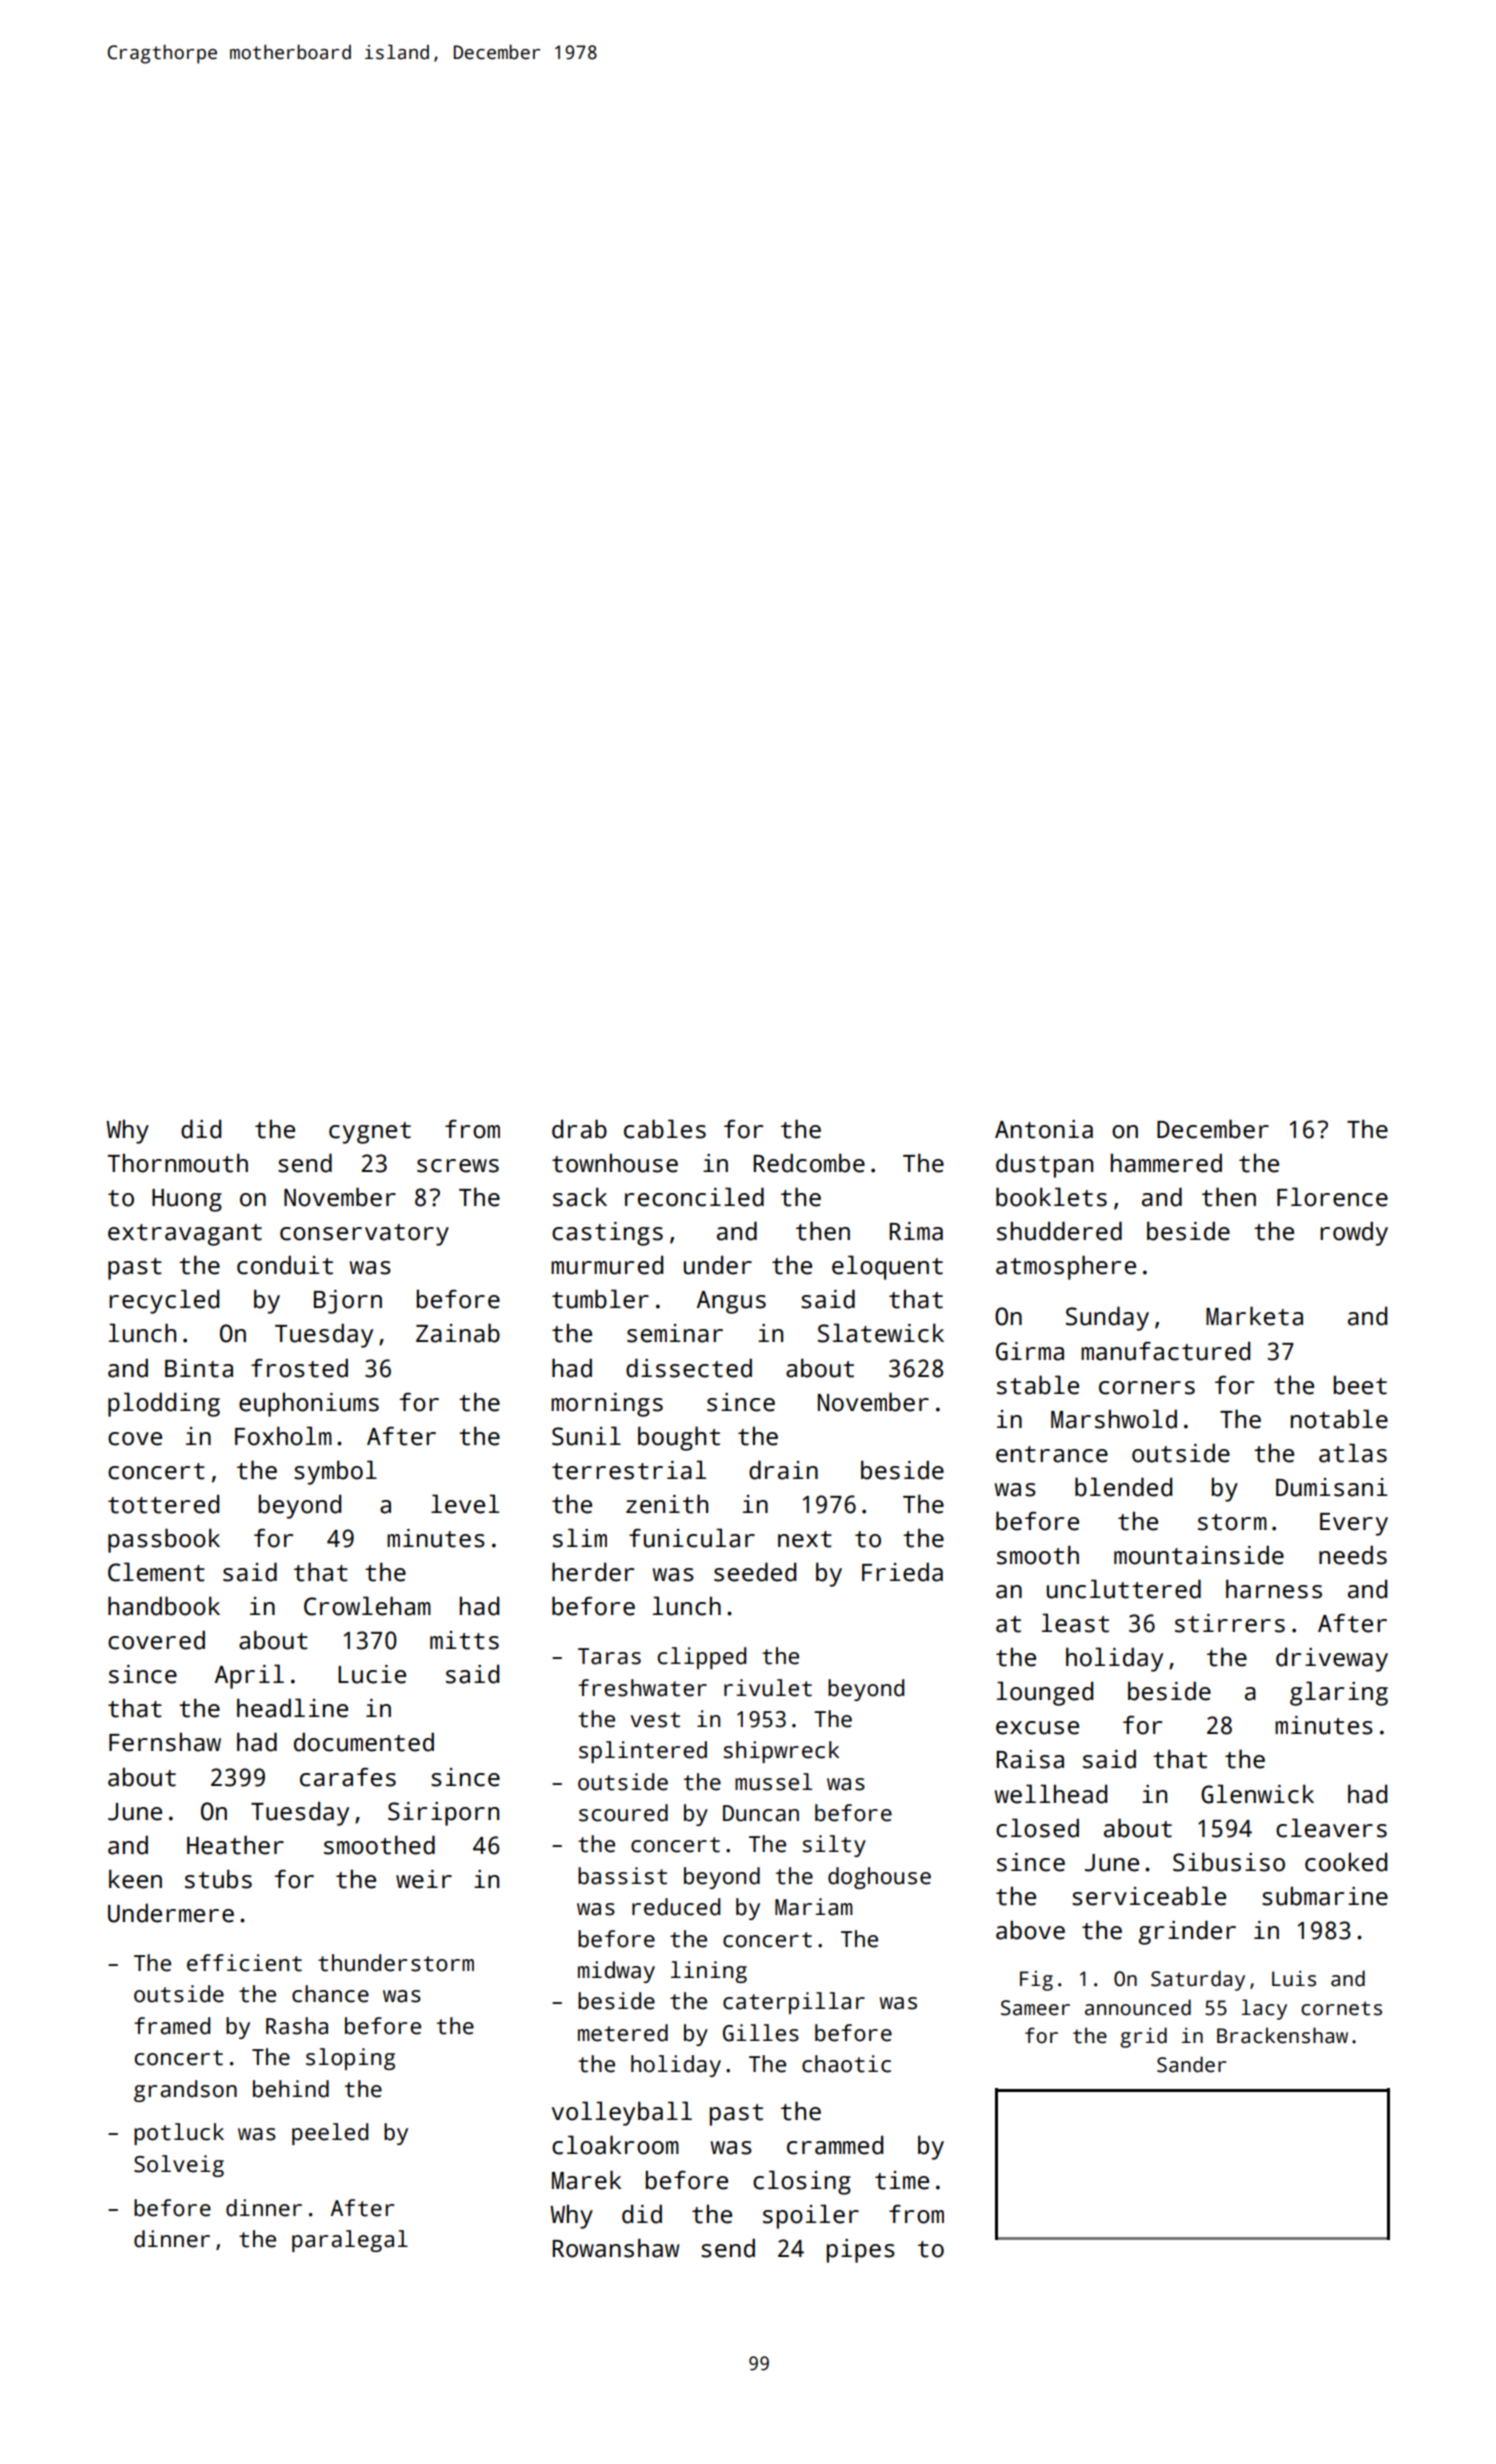 This image has height=2464, width=1496. I want to click on Thornmouth, so click(178, 1163).
